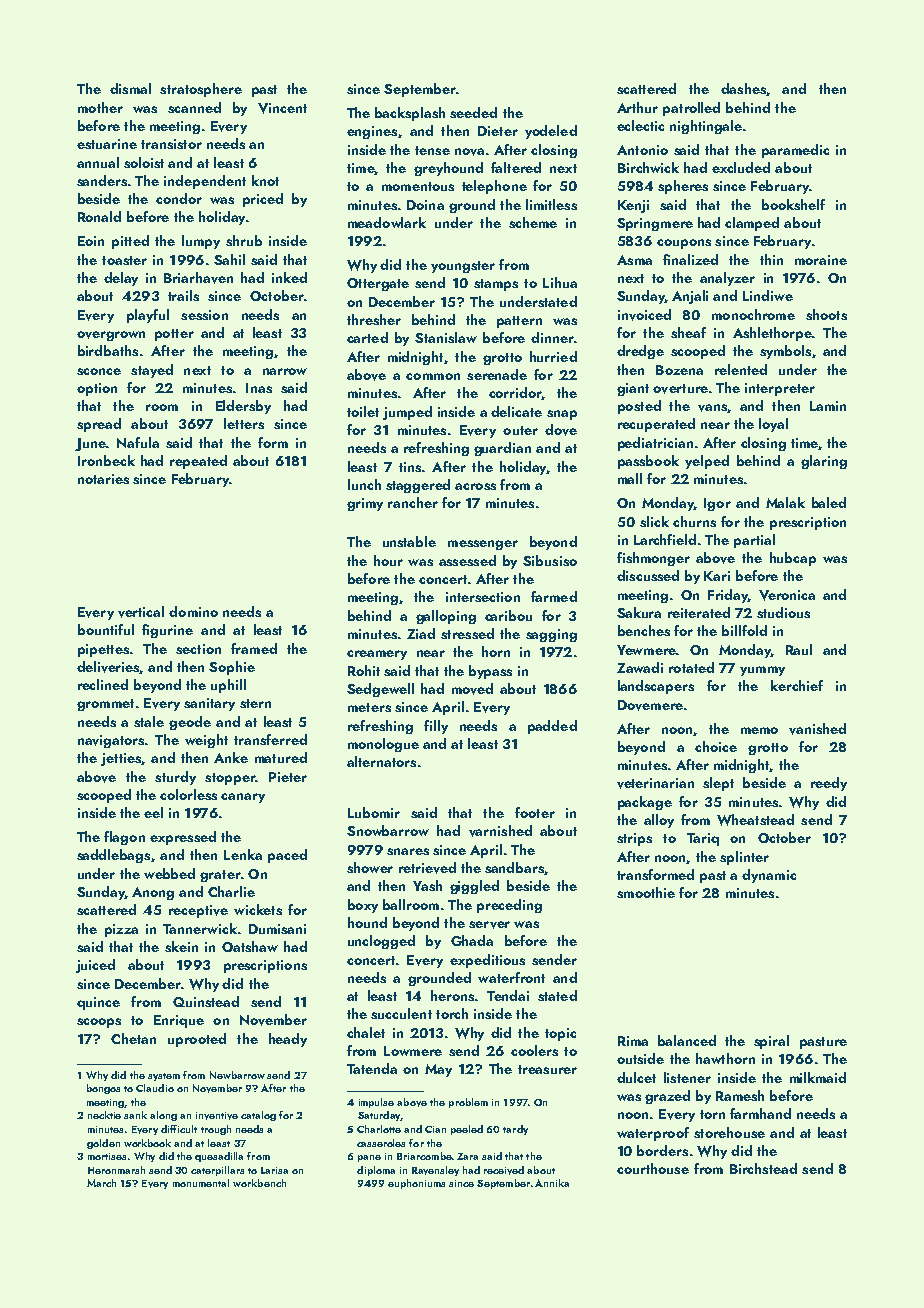 The image size is (924, 1308). I want to click on March, so click(101, 1183).
